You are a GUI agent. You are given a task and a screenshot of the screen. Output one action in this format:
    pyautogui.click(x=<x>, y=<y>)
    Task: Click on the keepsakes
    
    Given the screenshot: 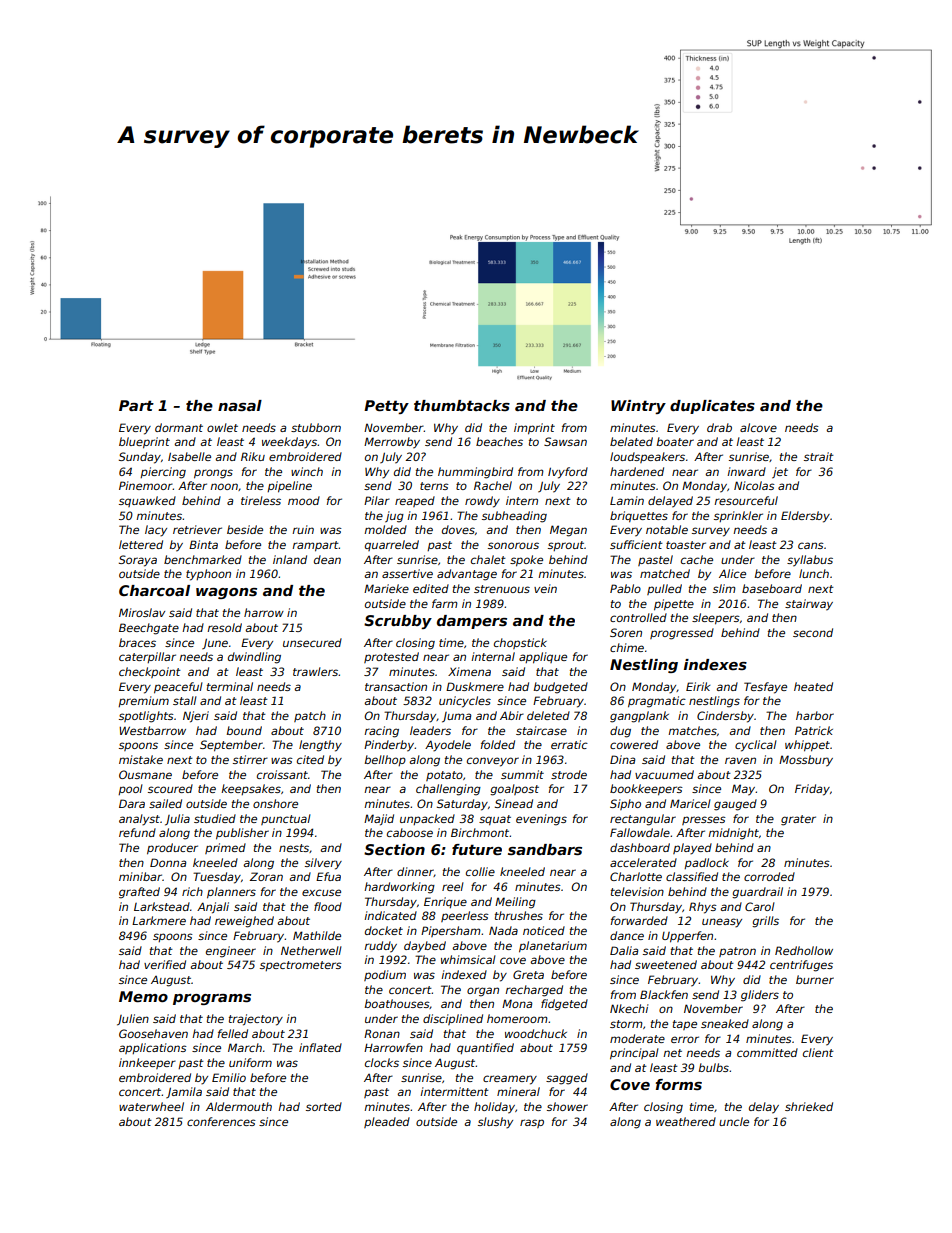 What is the action you would take?
    pyautogui.click(x=251, y=789)
